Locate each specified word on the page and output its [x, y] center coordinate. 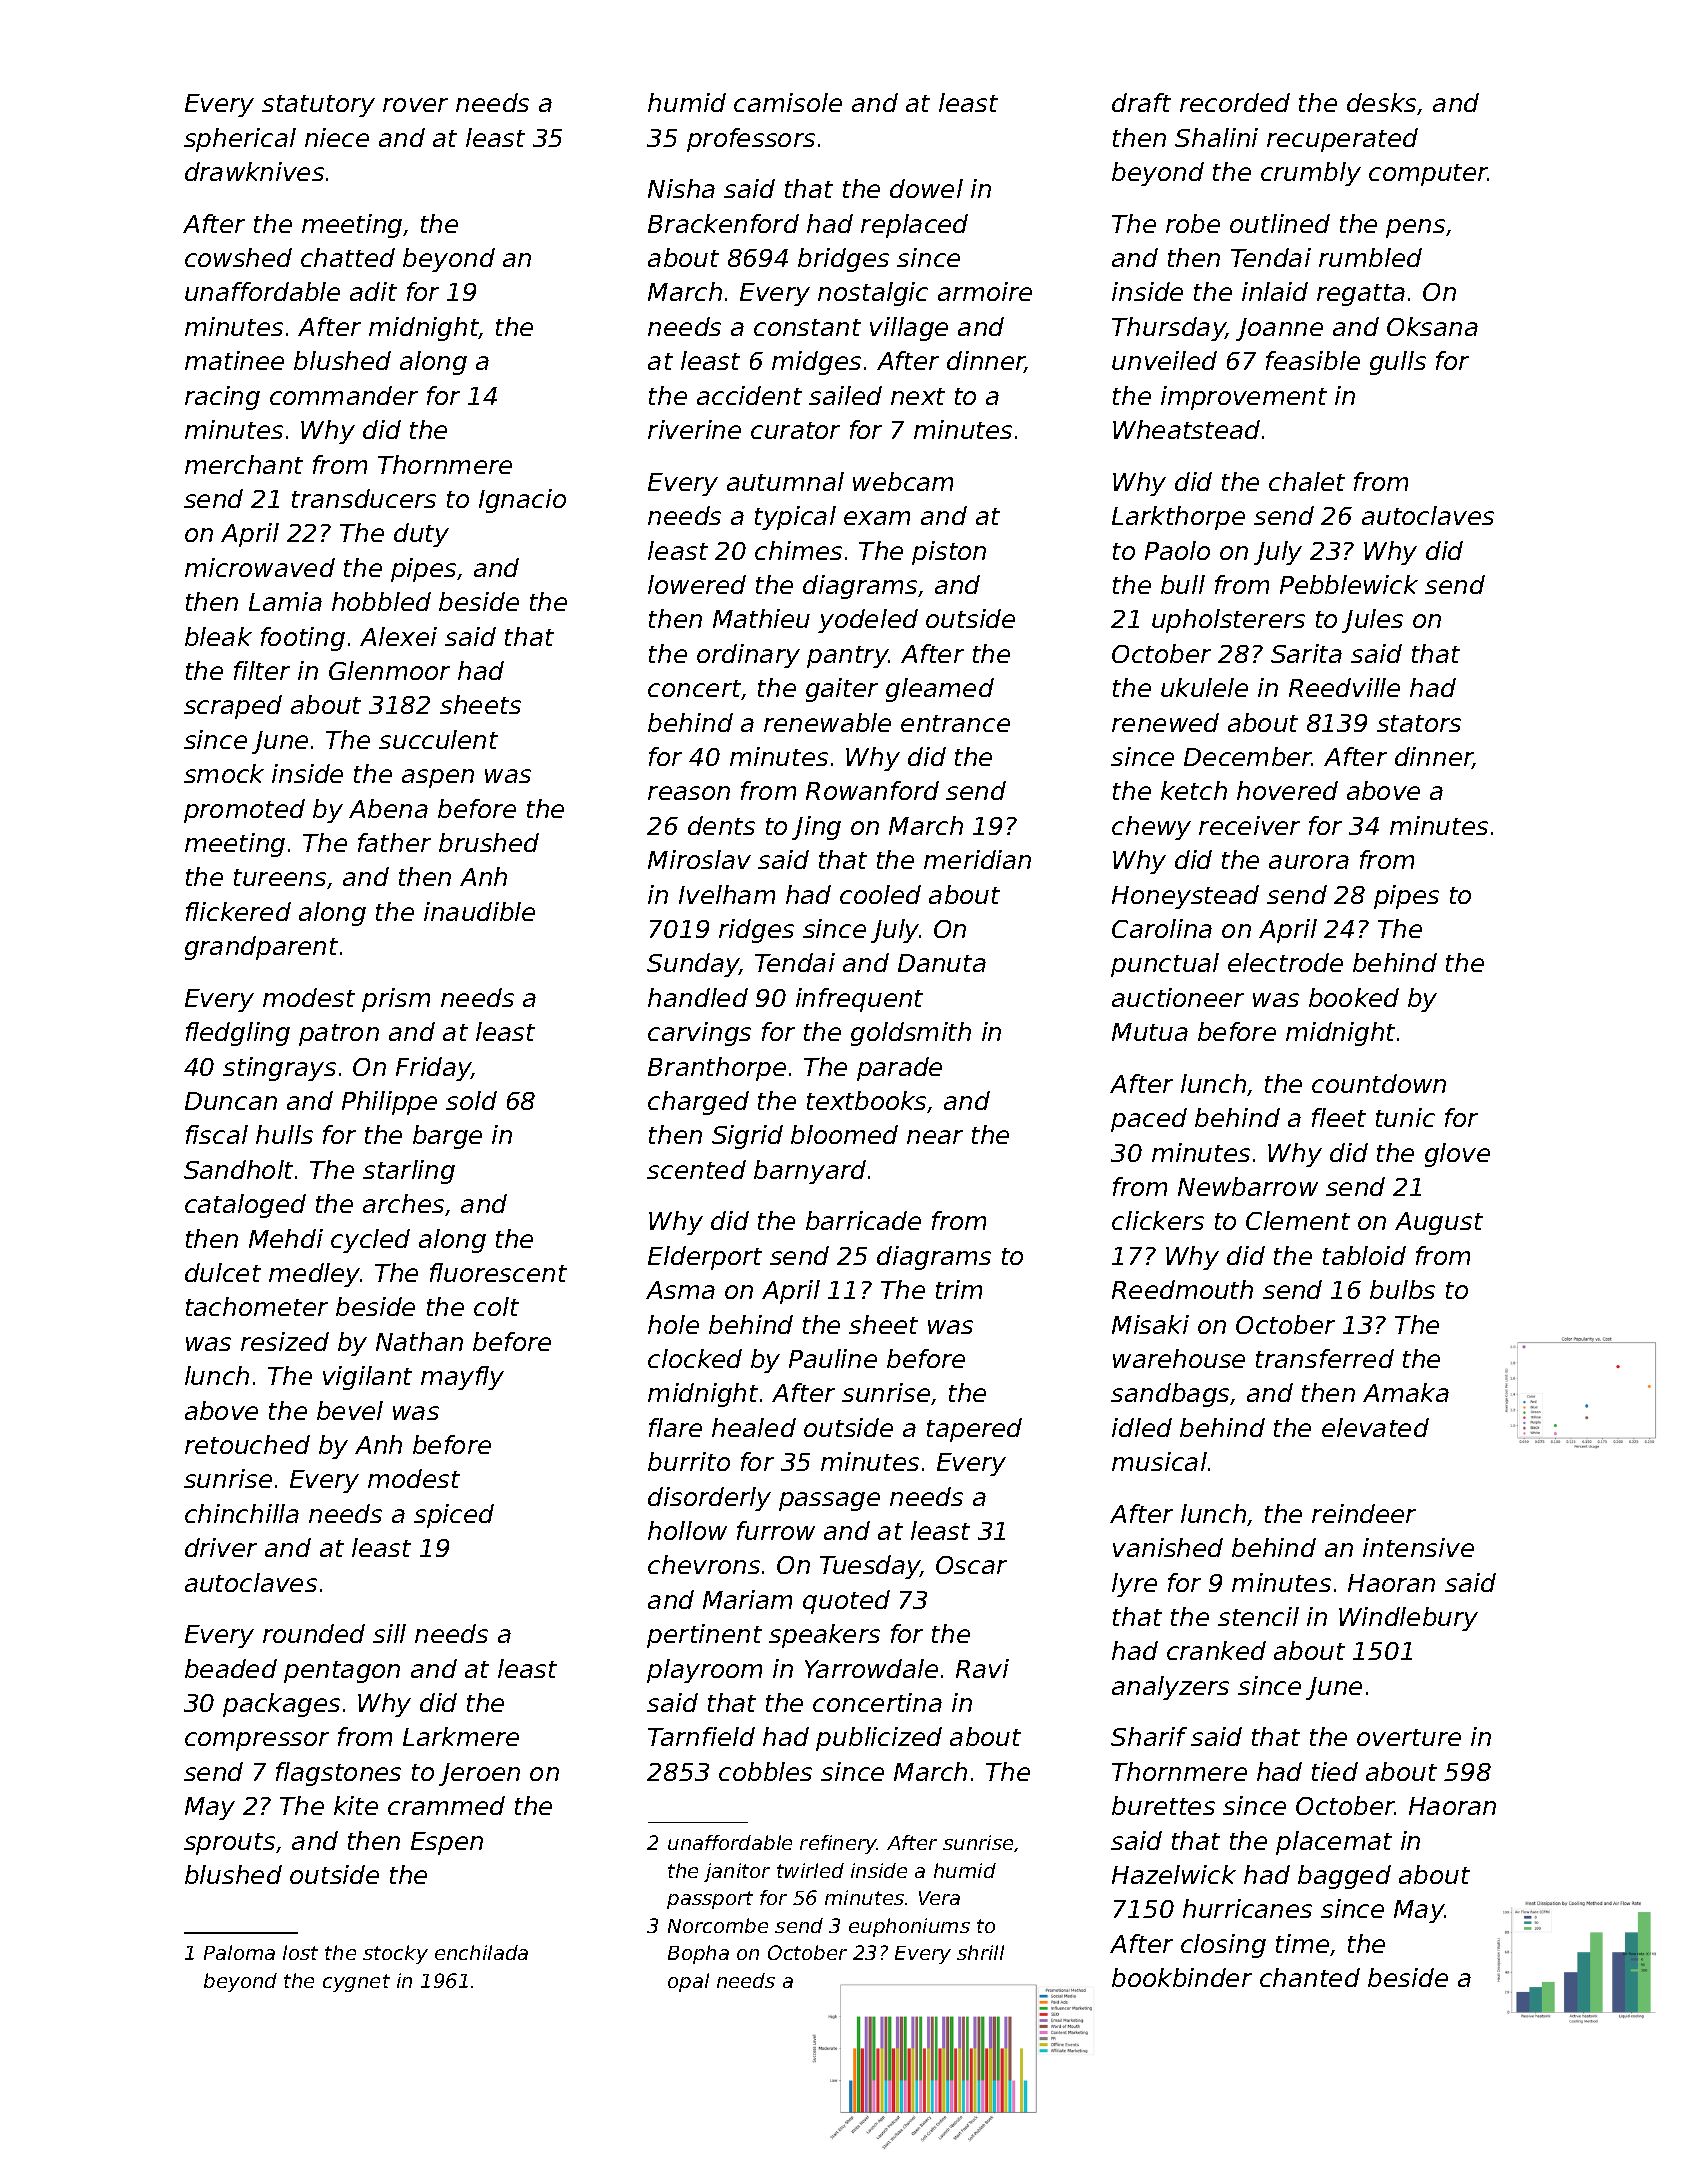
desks [1381, 102]
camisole [788, 102]
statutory [318, 106]
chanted [1310, 1977]
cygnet [356, 1983]
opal [688, 1982]
